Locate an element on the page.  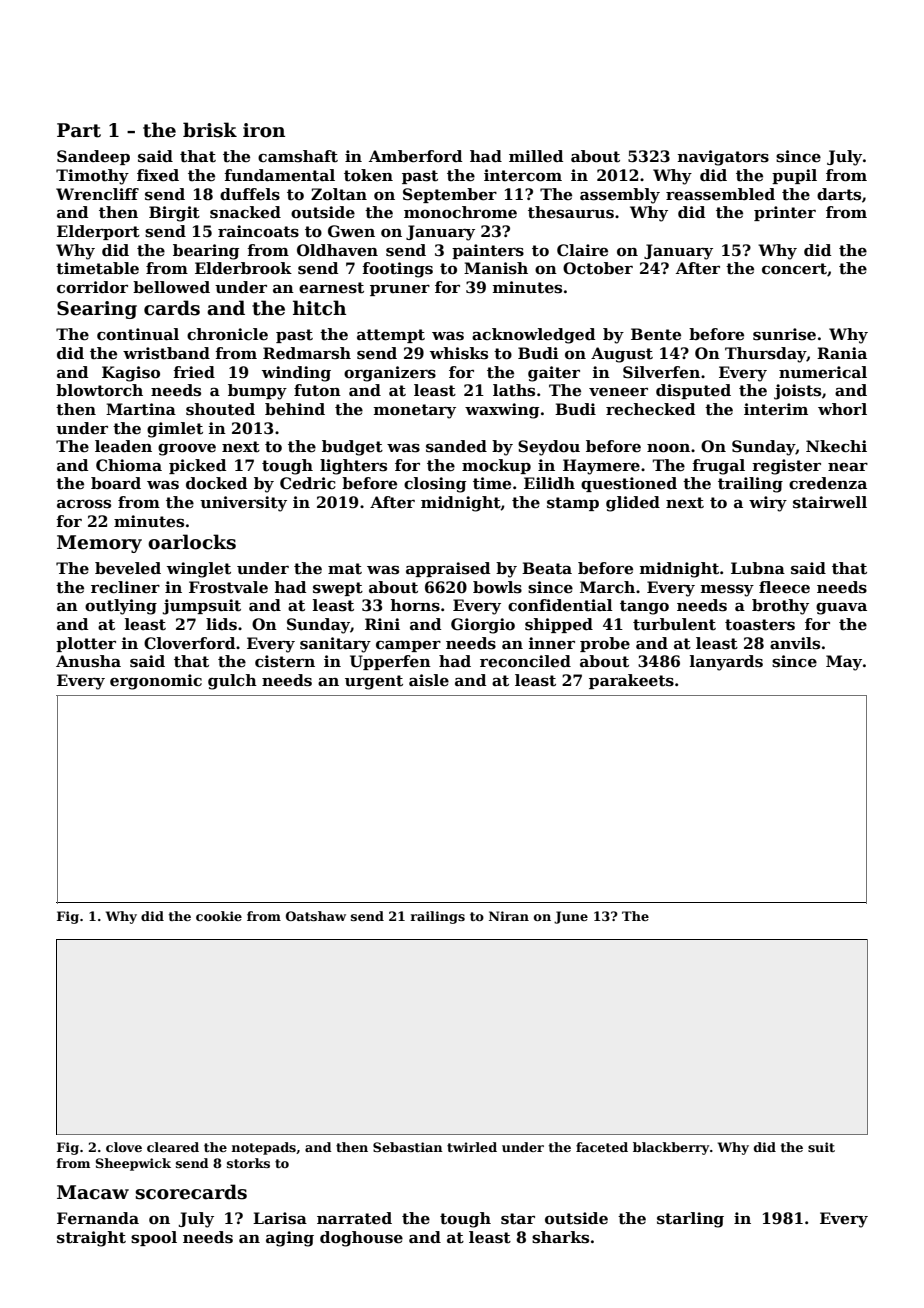
darts is located at coordinates (839, 194).
